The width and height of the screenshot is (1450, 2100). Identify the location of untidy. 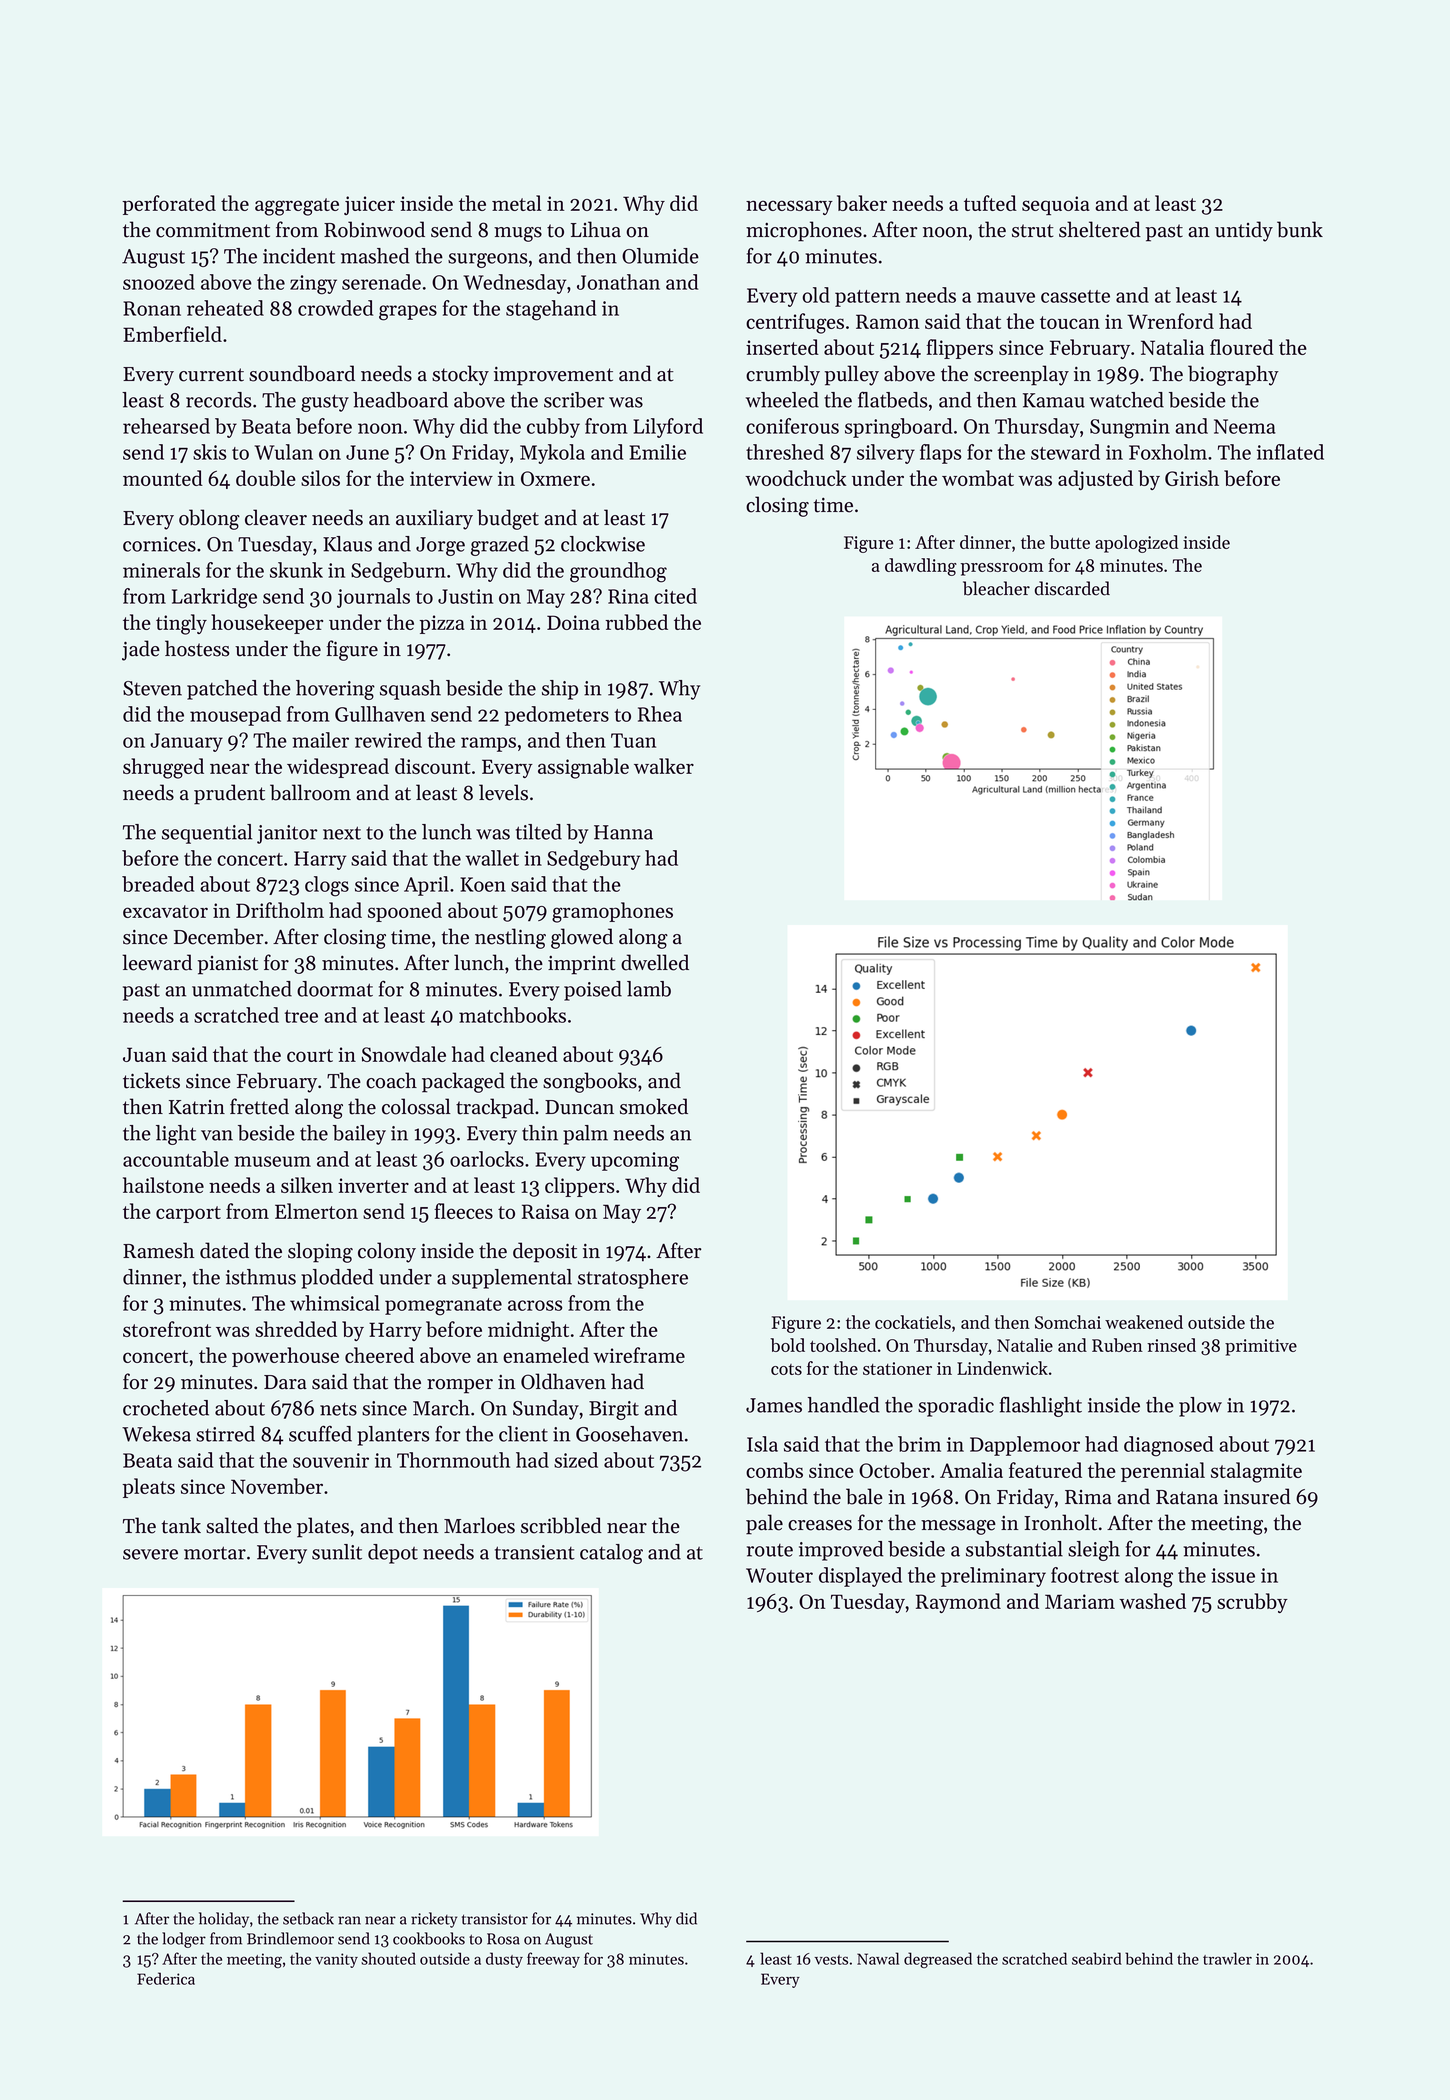
(1244, 231).
